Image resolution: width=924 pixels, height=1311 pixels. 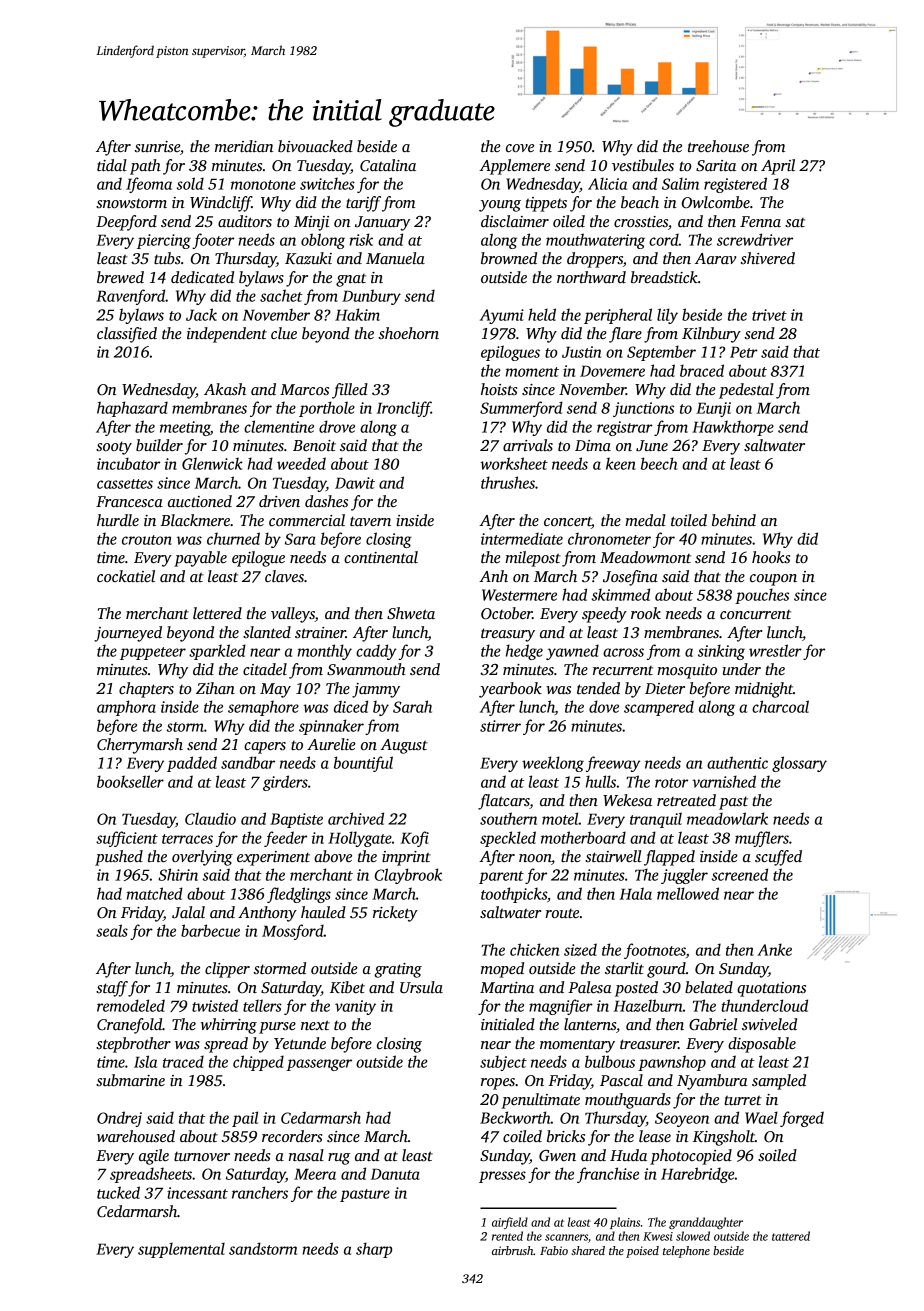 What do you see at coordinates (521, 409) in the screenshot?
I see `Summerford` at bounding box center [521, 409].
